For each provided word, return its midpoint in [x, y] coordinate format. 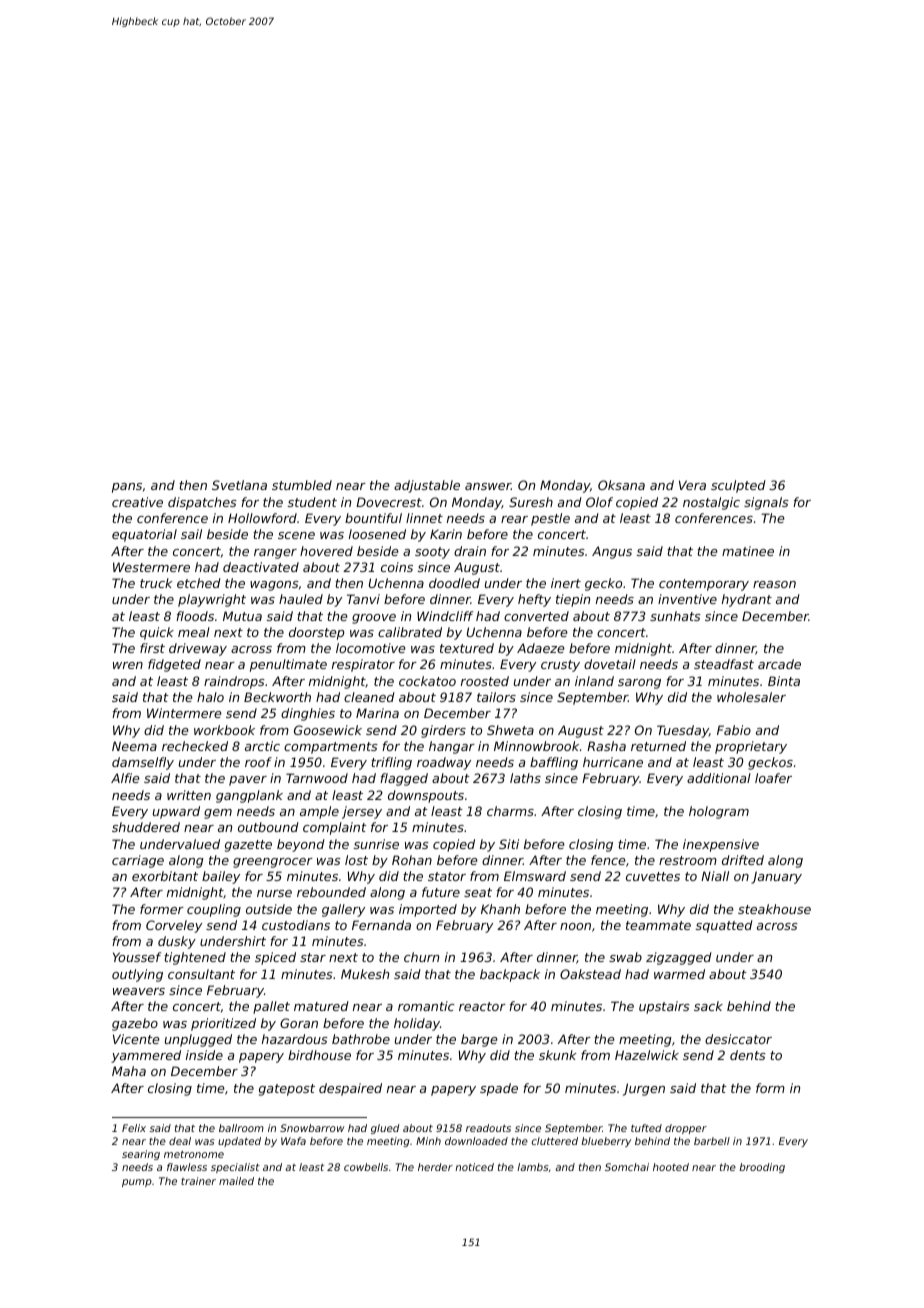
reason [774, 584]
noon [575, 926]
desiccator [738, 1039]
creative [137, 502]
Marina [377, 713]
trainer [198, 1181]
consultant [201, 974]
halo [210, 697]
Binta [784, 681]
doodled [454, 583]
